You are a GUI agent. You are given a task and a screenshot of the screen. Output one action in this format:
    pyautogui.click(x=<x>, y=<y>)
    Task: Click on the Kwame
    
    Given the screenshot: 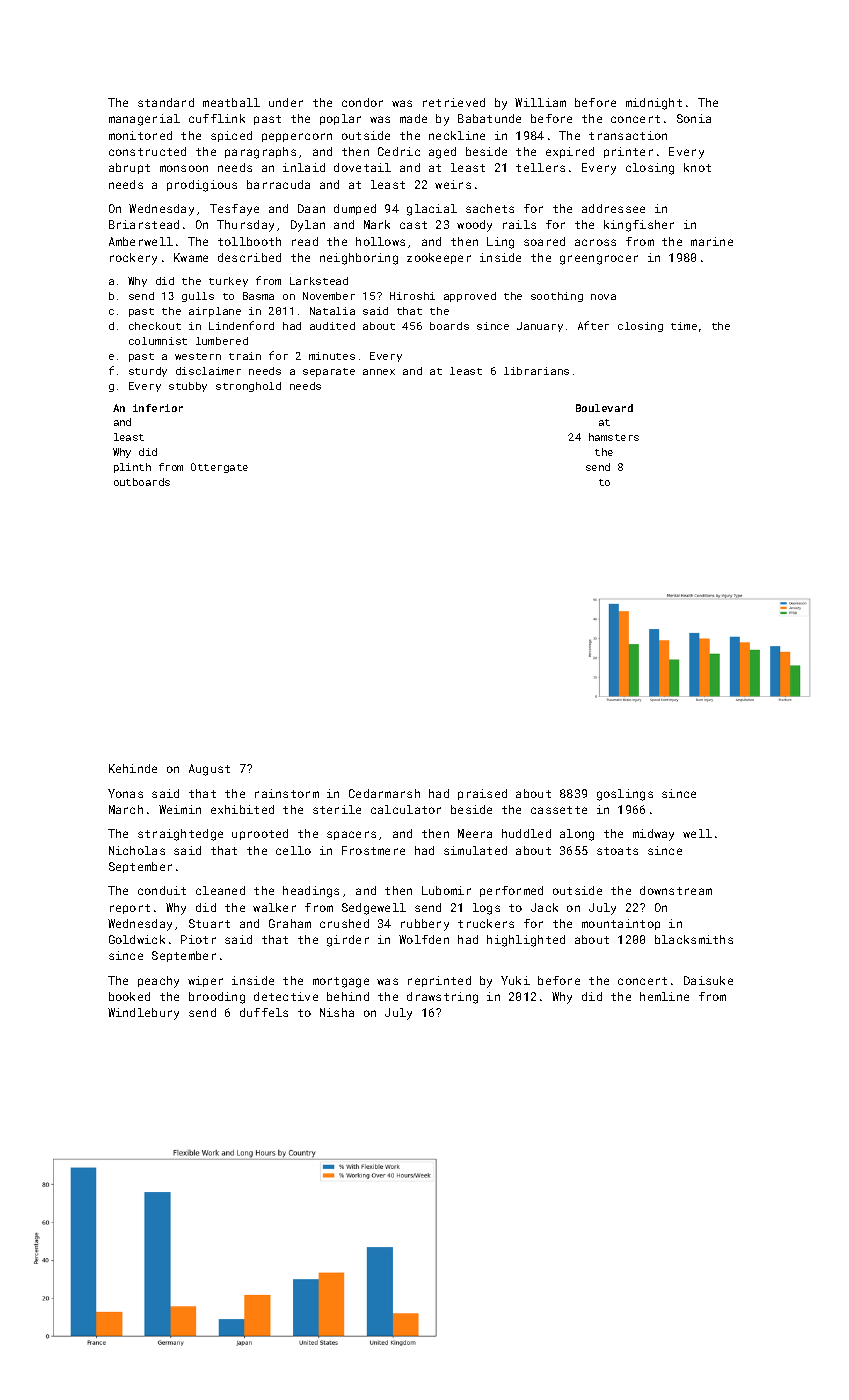 What is the action you would take?
    pyautogui.click(x=191, y=257)
